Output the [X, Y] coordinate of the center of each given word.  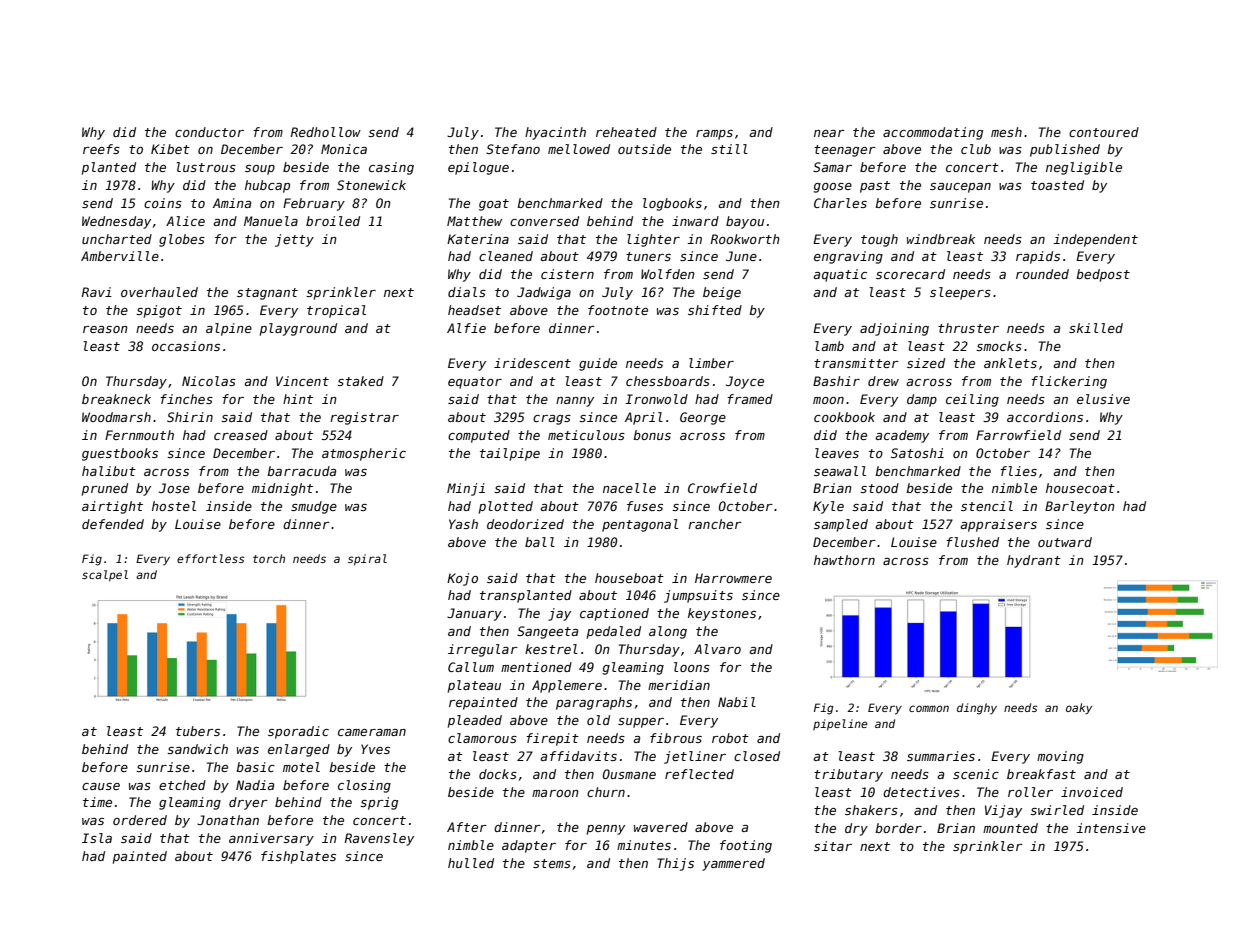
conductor [209, 132]
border [898, 828]
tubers [198, 731]
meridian [679, 685]
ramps [714, 135]
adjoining [894, 329]
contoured [1104, 132]
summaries [941, 756]
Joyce [745, 382]
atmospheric [364, 454]
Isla [97, 838]
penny [606, 830]
